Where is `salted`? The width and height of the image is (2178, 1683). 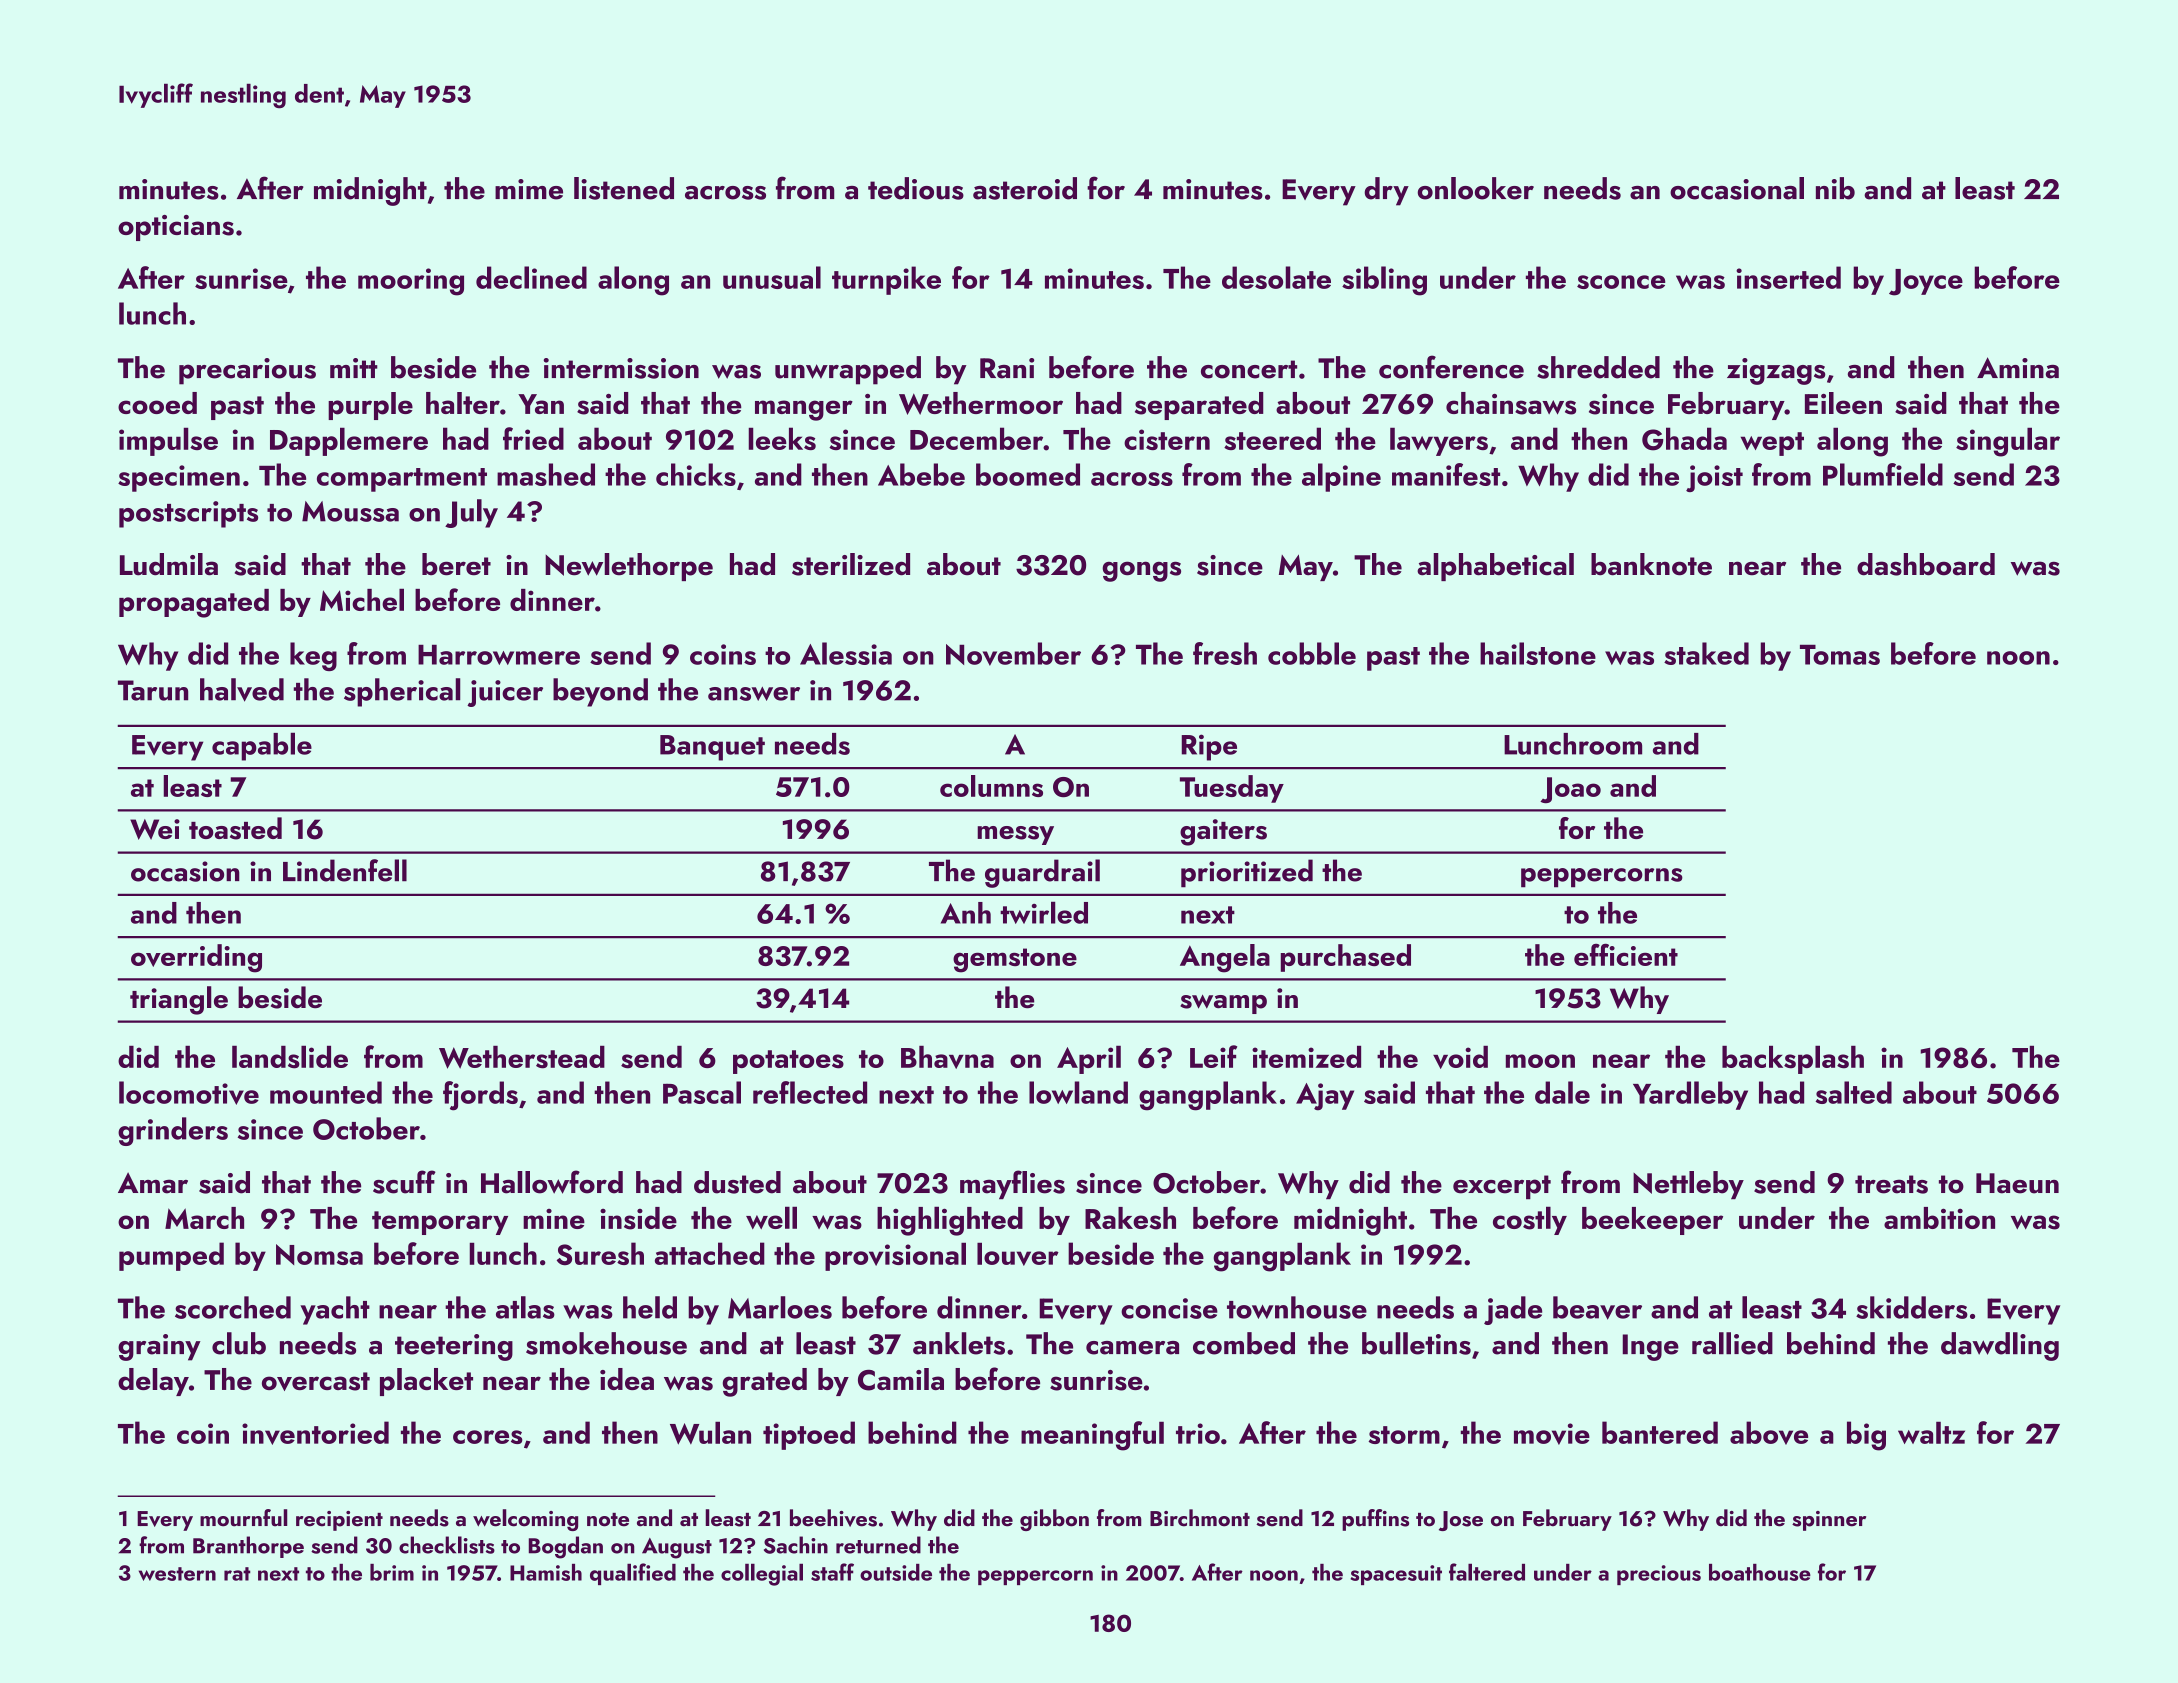 salted is located at coordinates (1854, 1092).
